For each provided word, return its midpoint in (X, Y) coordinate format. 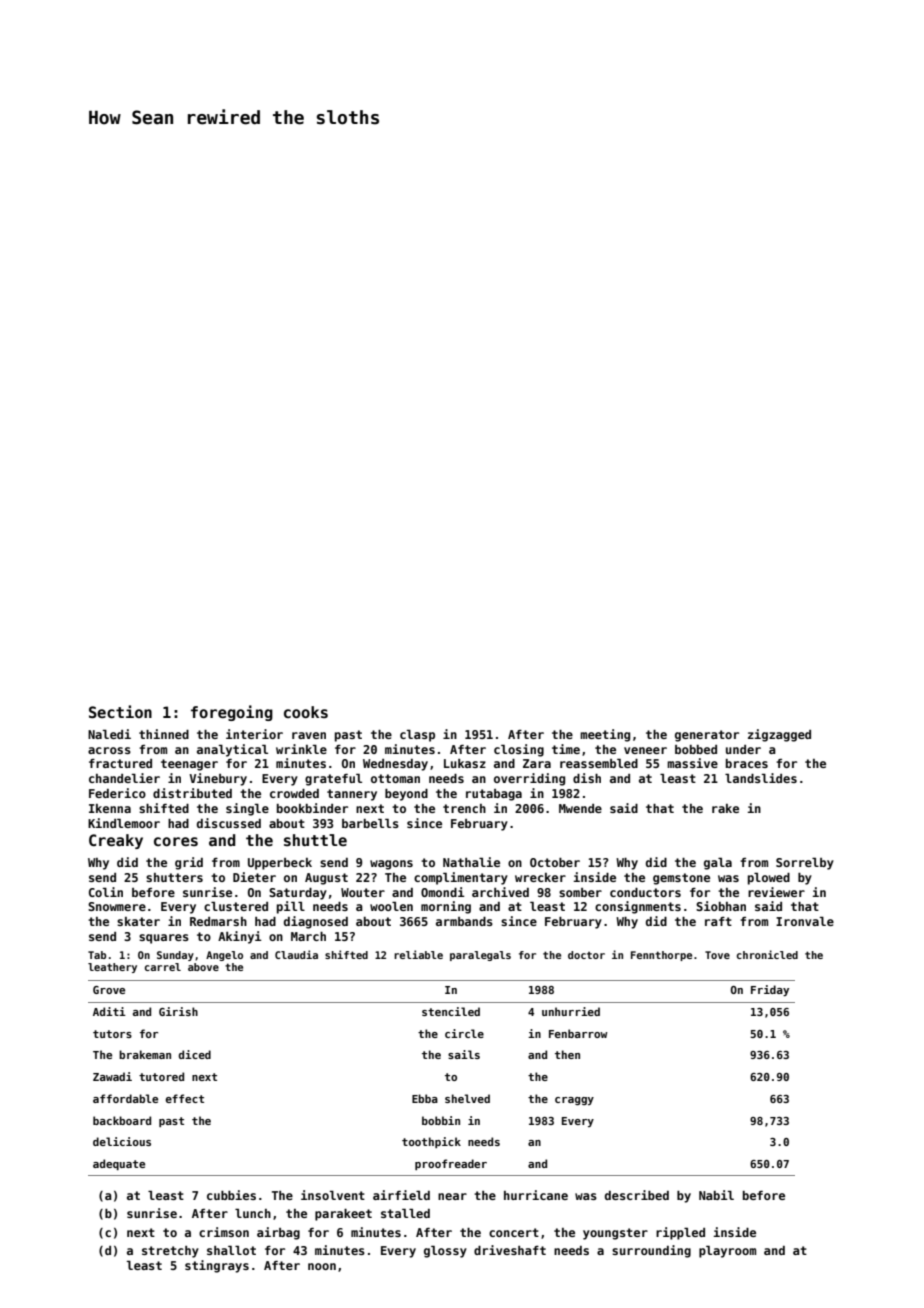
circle (464, 1033)
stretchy (170, 1252)
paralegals (480, 956)
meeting (605, 735)
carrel (163, 967)
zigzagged (779, 735)
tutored (161, 1076)
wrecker (540, 877)
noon (322, 1266)
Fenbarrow (578, 1033)
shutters (174, 877)
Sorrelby (805, 863)
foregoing (232, 713)
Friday (770, 990)
